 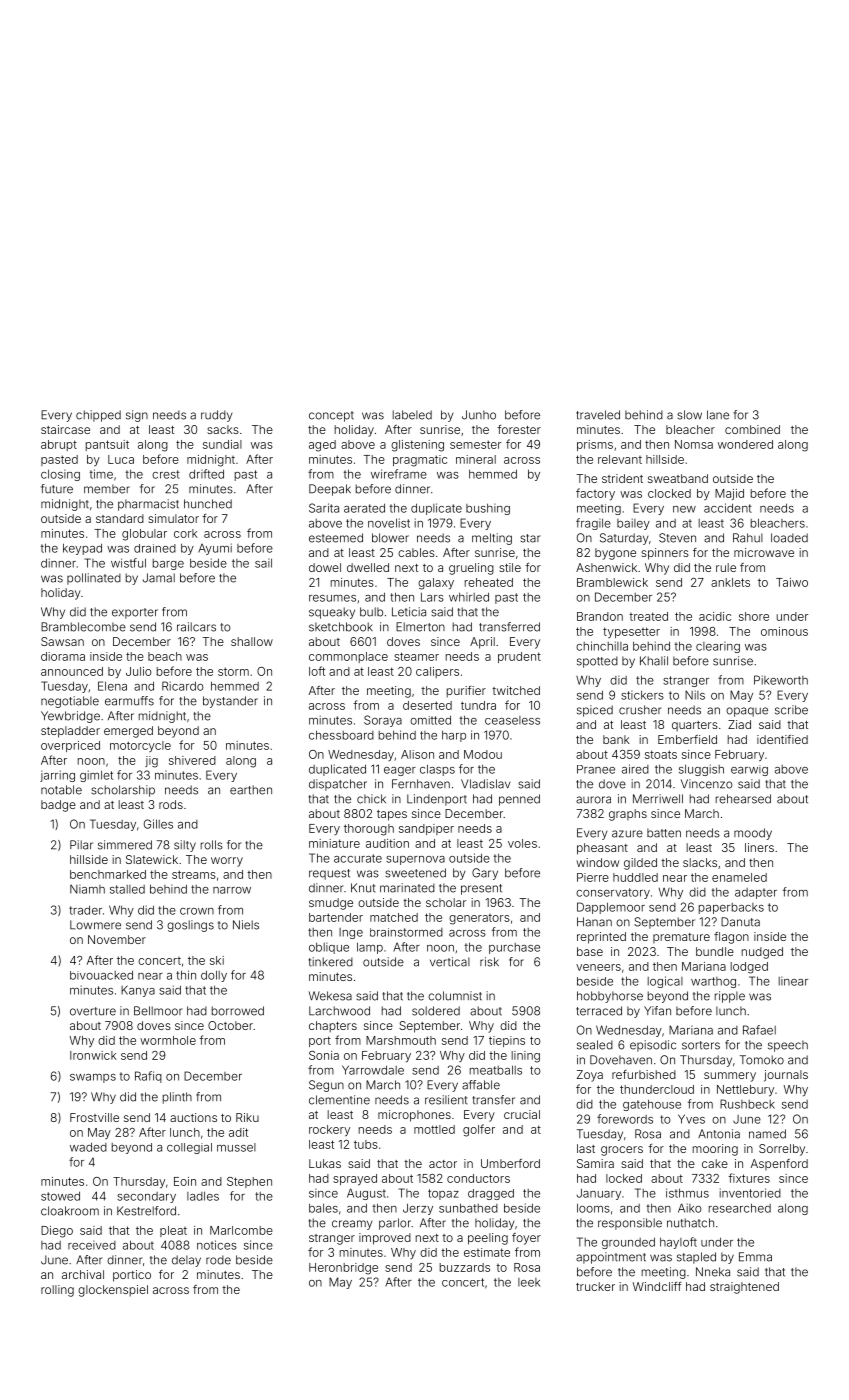 What do you see at coordinates (230, 702) in the screenshot?
I see `bystander` at bounding box center [230, 702].
